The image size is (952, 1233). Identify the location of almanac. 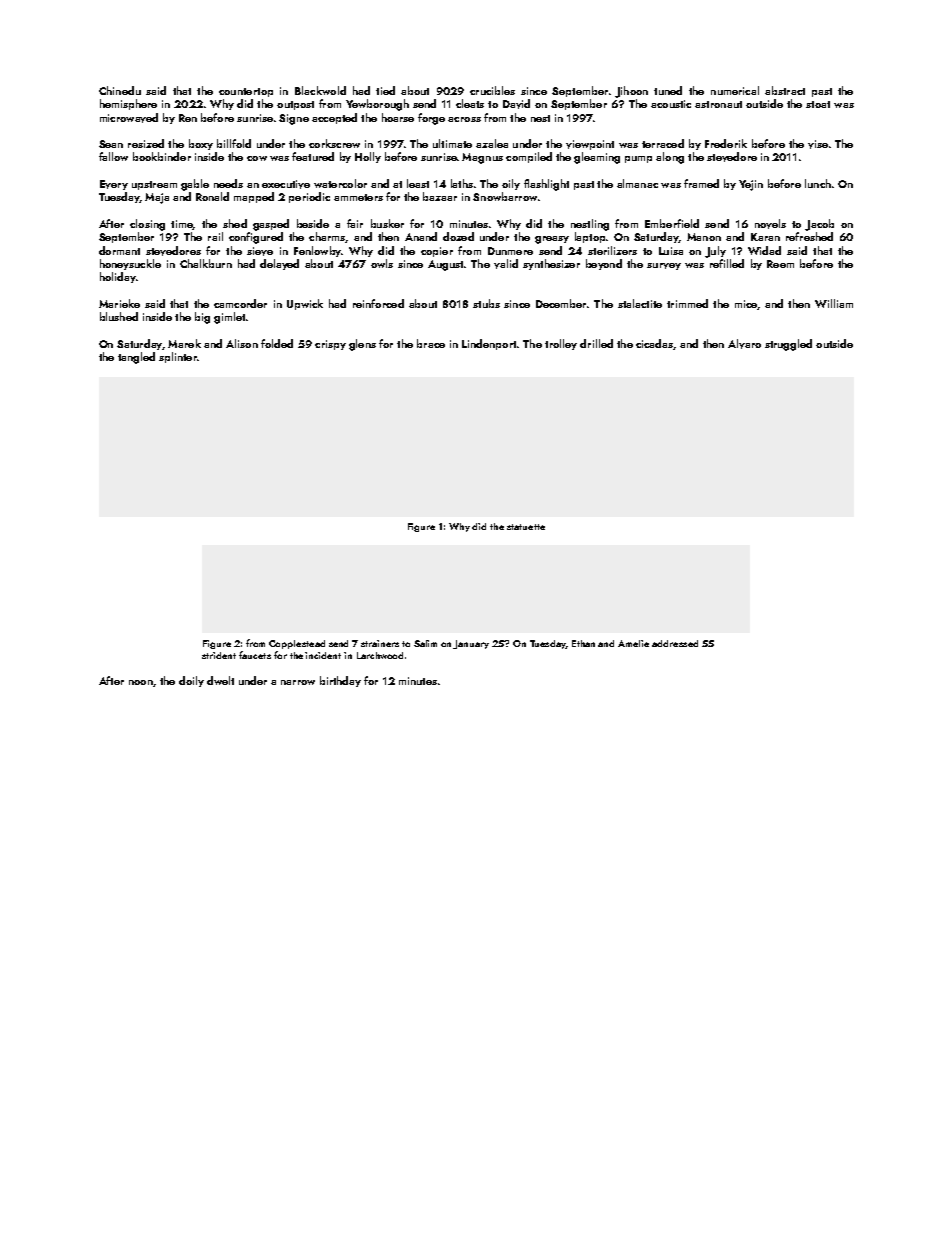
(637, 183).
